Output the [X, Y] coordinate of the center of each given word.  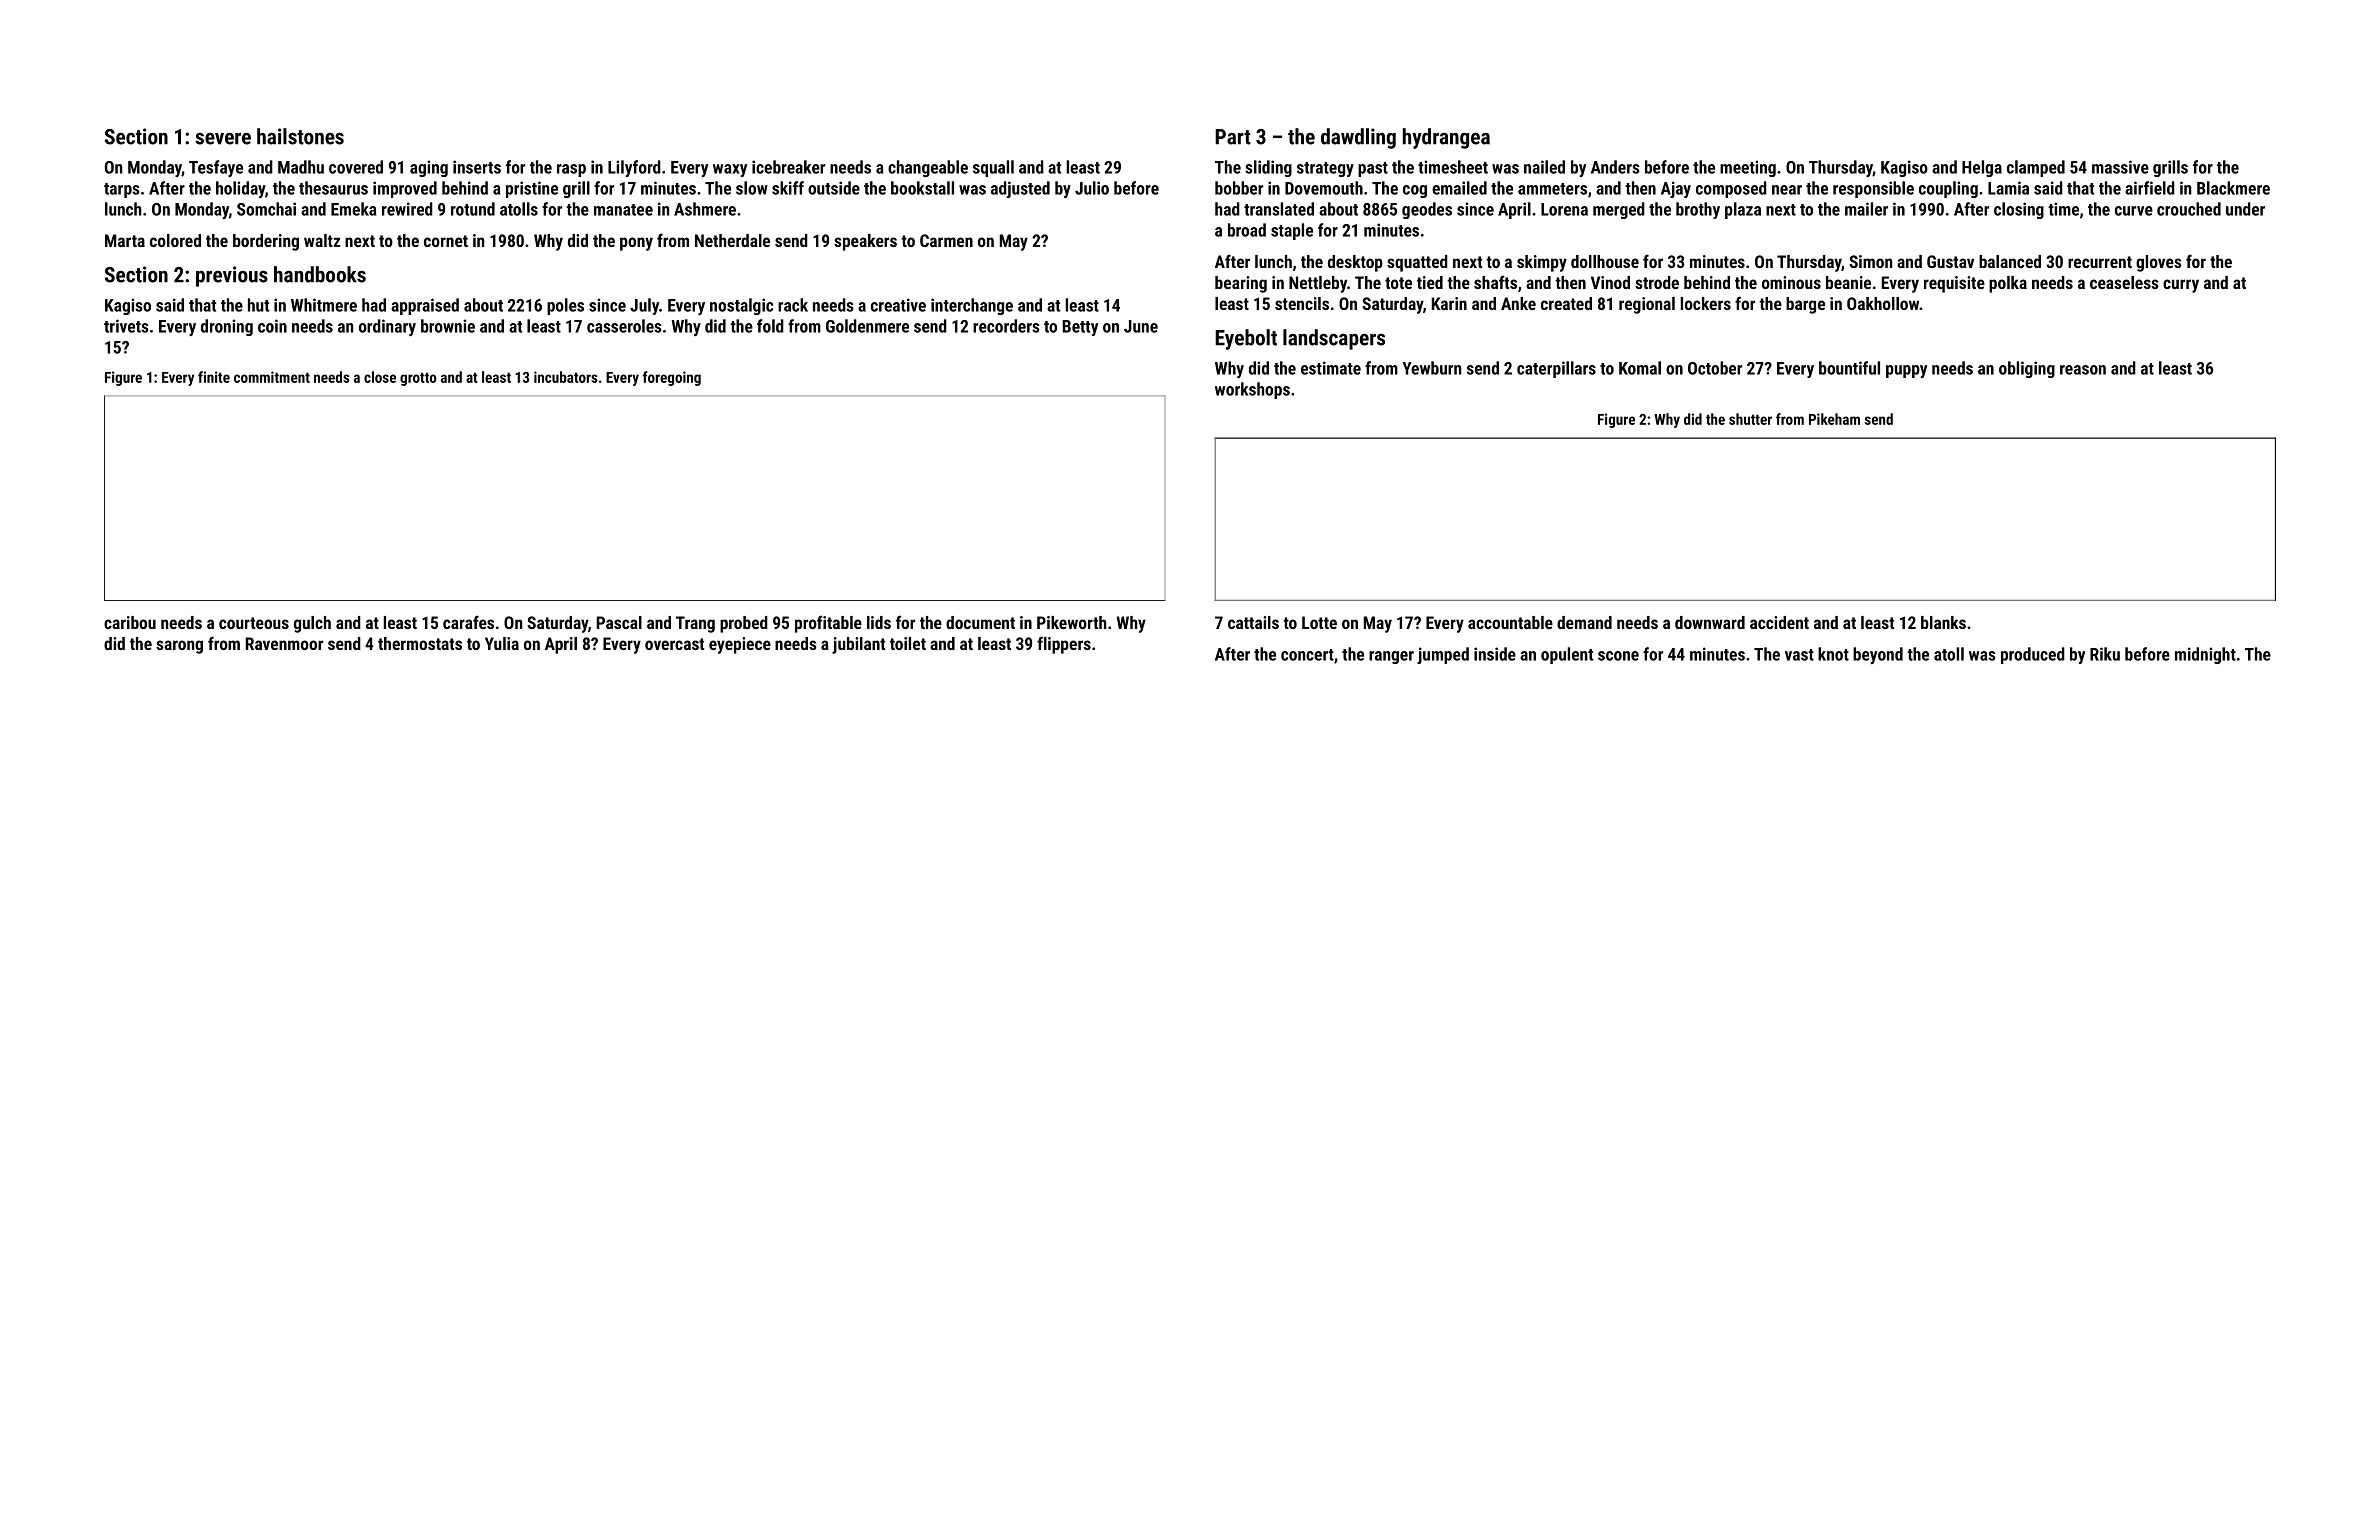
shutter [1750, 419]
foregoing [672, 378]
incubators [566, 377]
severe [223, 139]
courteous [254, 623]
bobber [1239, 188]
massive [2120, 167]
